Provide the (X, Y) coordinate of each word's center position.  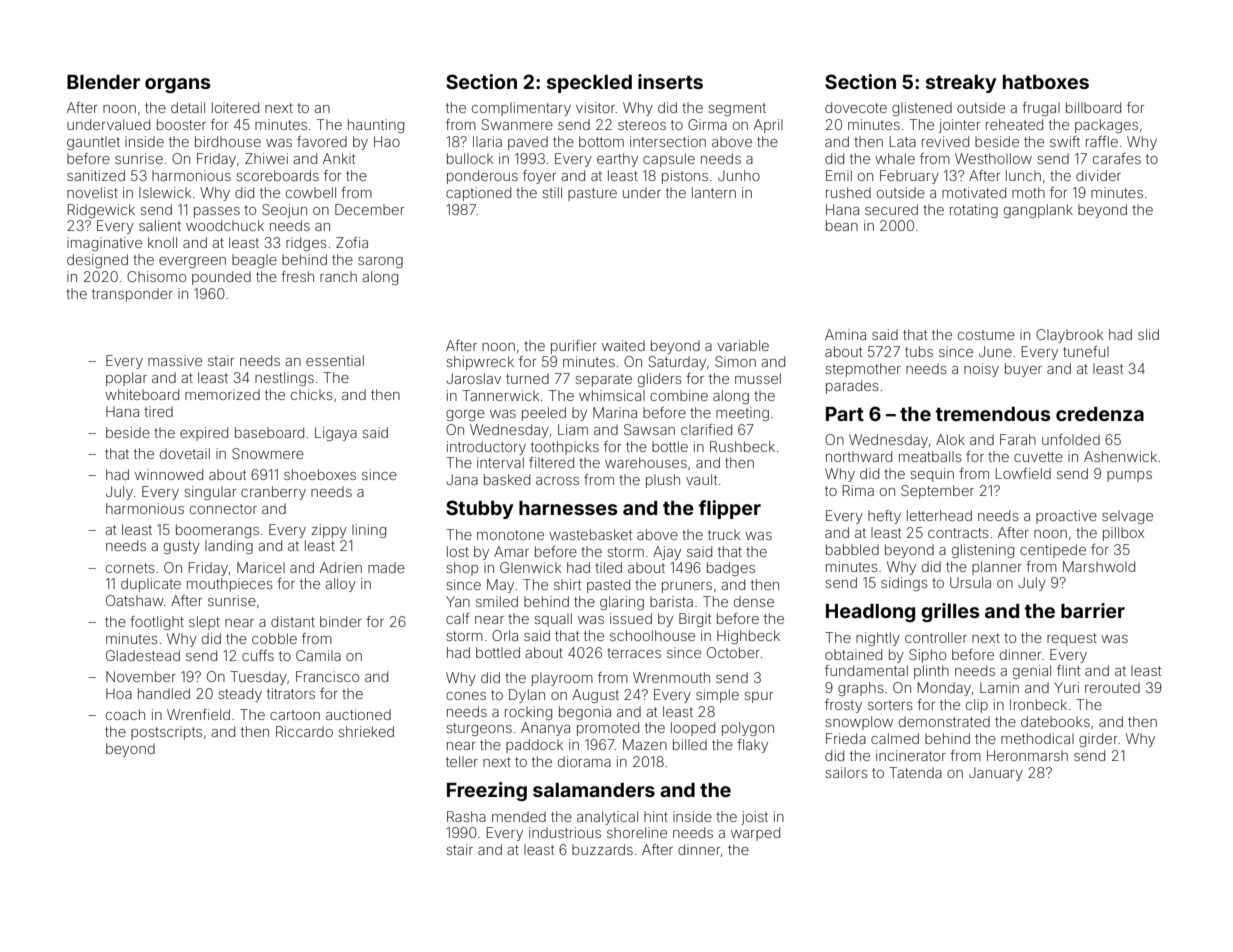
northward (859, 456)
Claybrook (1069, 336)
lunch (1023, 175)
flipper (730, 509)
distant (293, 621)
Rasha (466, 816)
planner (997, 568)
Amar (511, 551)
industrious (565, 832)
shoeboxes (320, 474)
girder (1098, 740)
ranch (338, 276)
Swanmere (517, 124)
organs (178, 85)
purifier (574, 347)
